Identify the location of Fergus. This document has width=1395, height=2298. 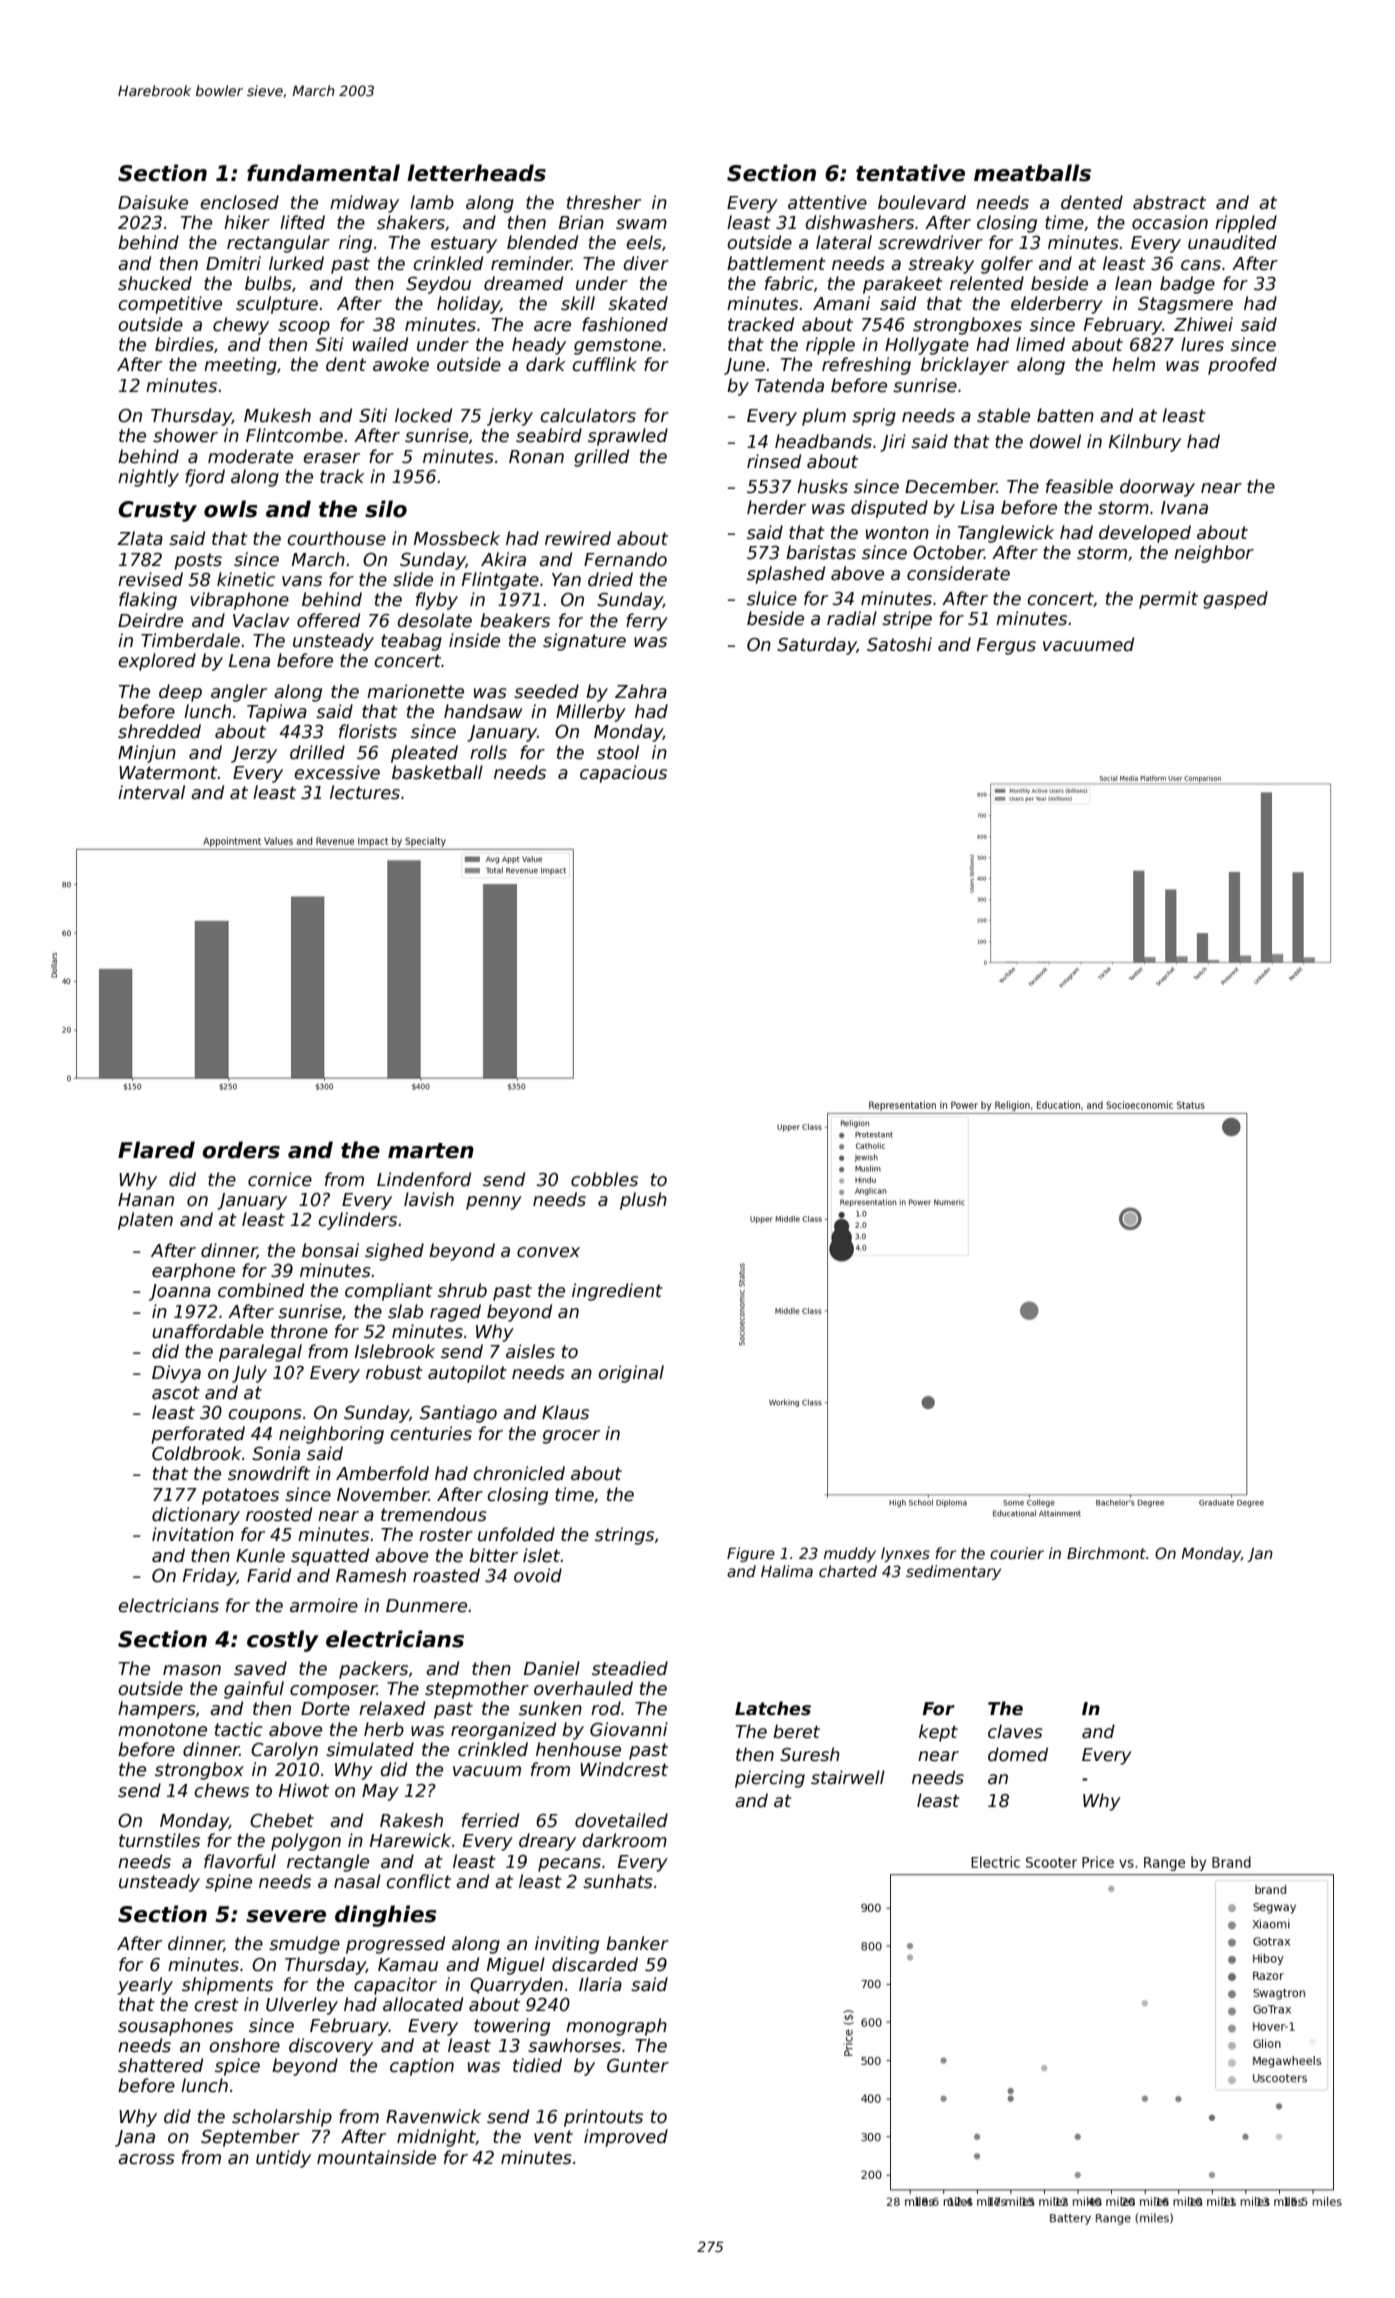
(1006, 646).
